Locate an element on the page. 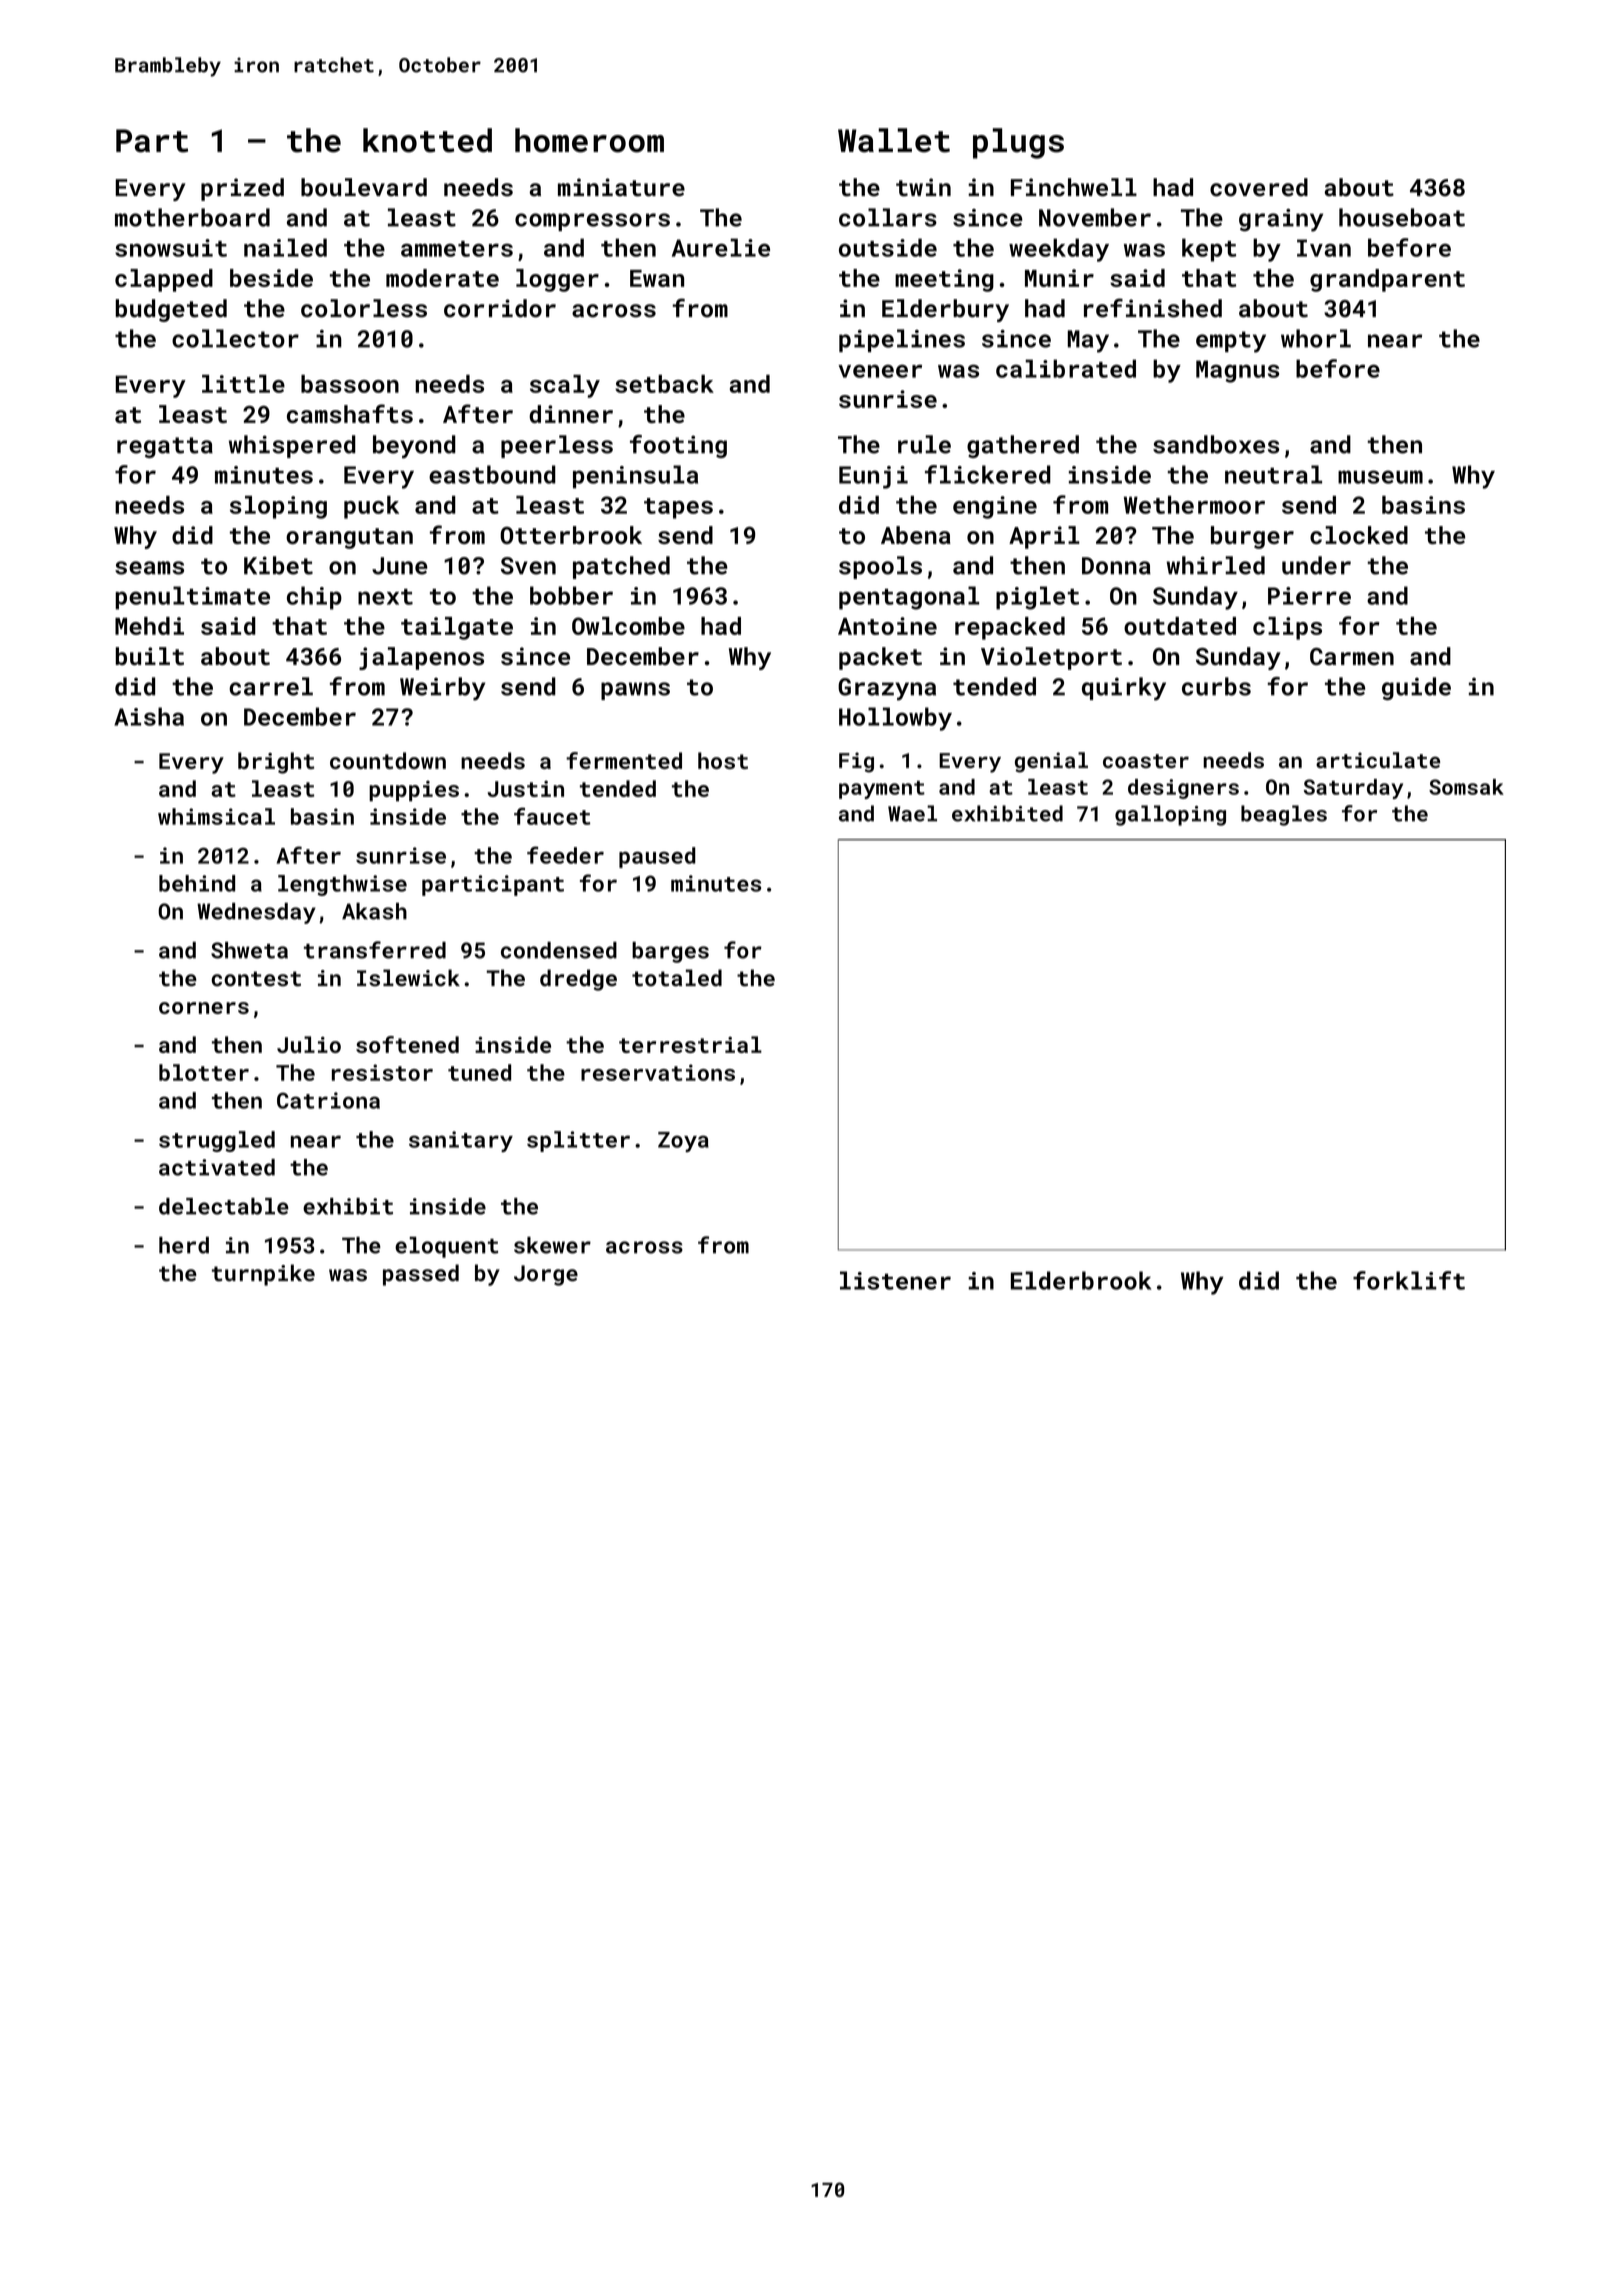 The image size is (1620, 2292). Ivan is located at coordinates (1324, 248).
